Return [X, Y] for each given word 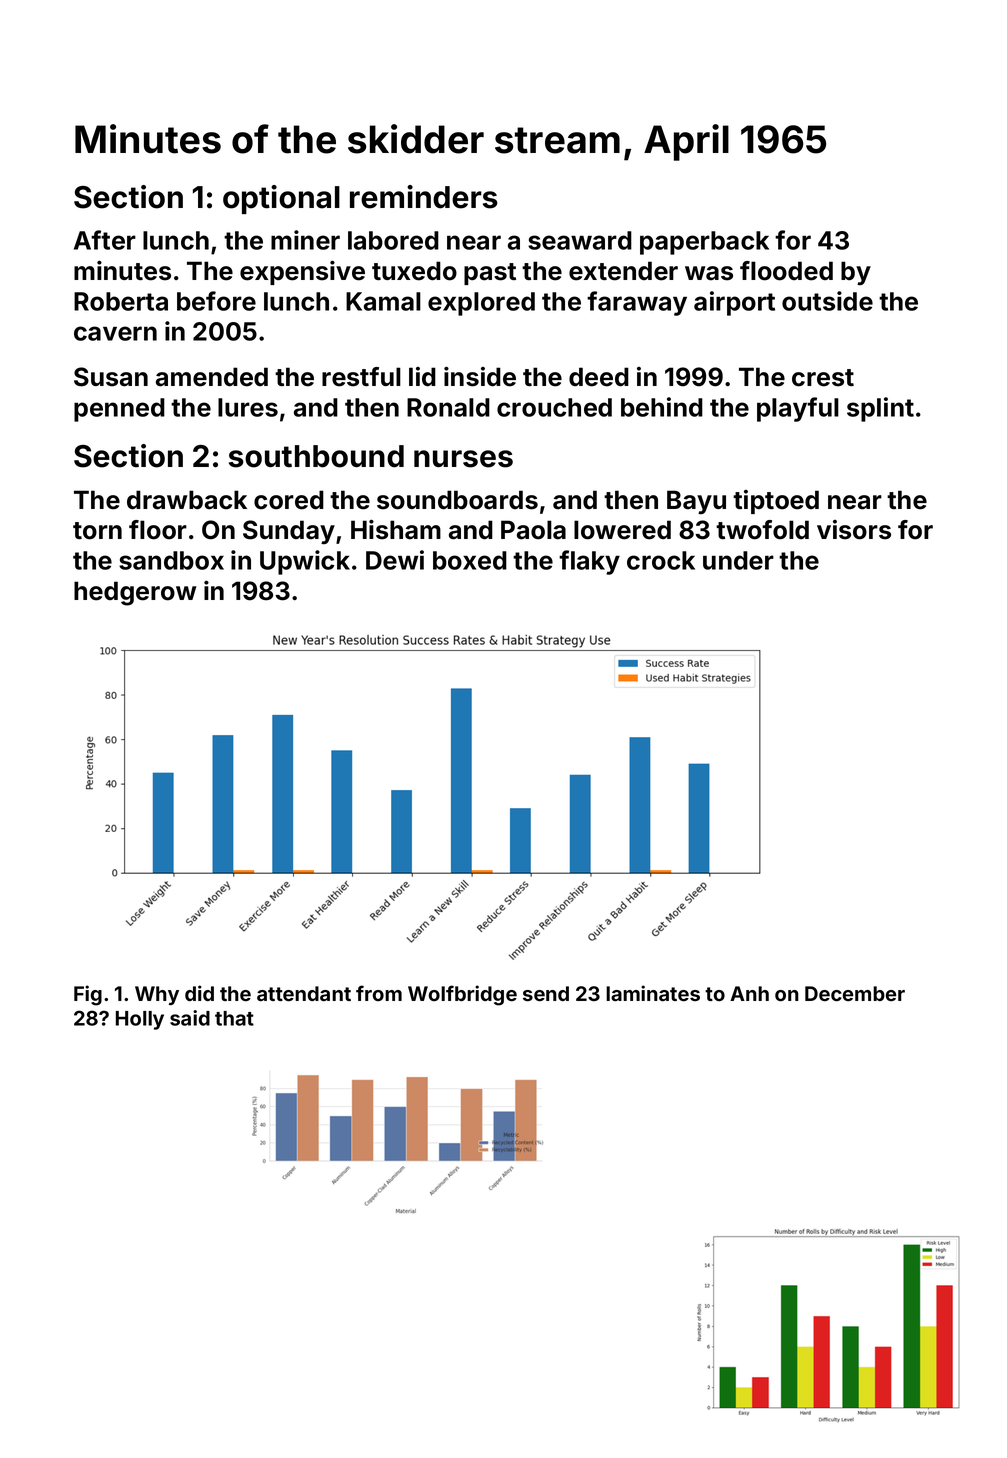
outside [827, 301]
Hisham [396, 529]
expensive [302, 272]
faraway [637, 303]
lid [422, 377]
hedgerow [135, 593]
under [738, 560]
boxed [470, 560]
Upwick [305, 562]
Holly [140, 1020]
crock [661, 560]
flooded [786, 271]
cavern [115, 333]
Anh [749, 993]
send [546, 993]
